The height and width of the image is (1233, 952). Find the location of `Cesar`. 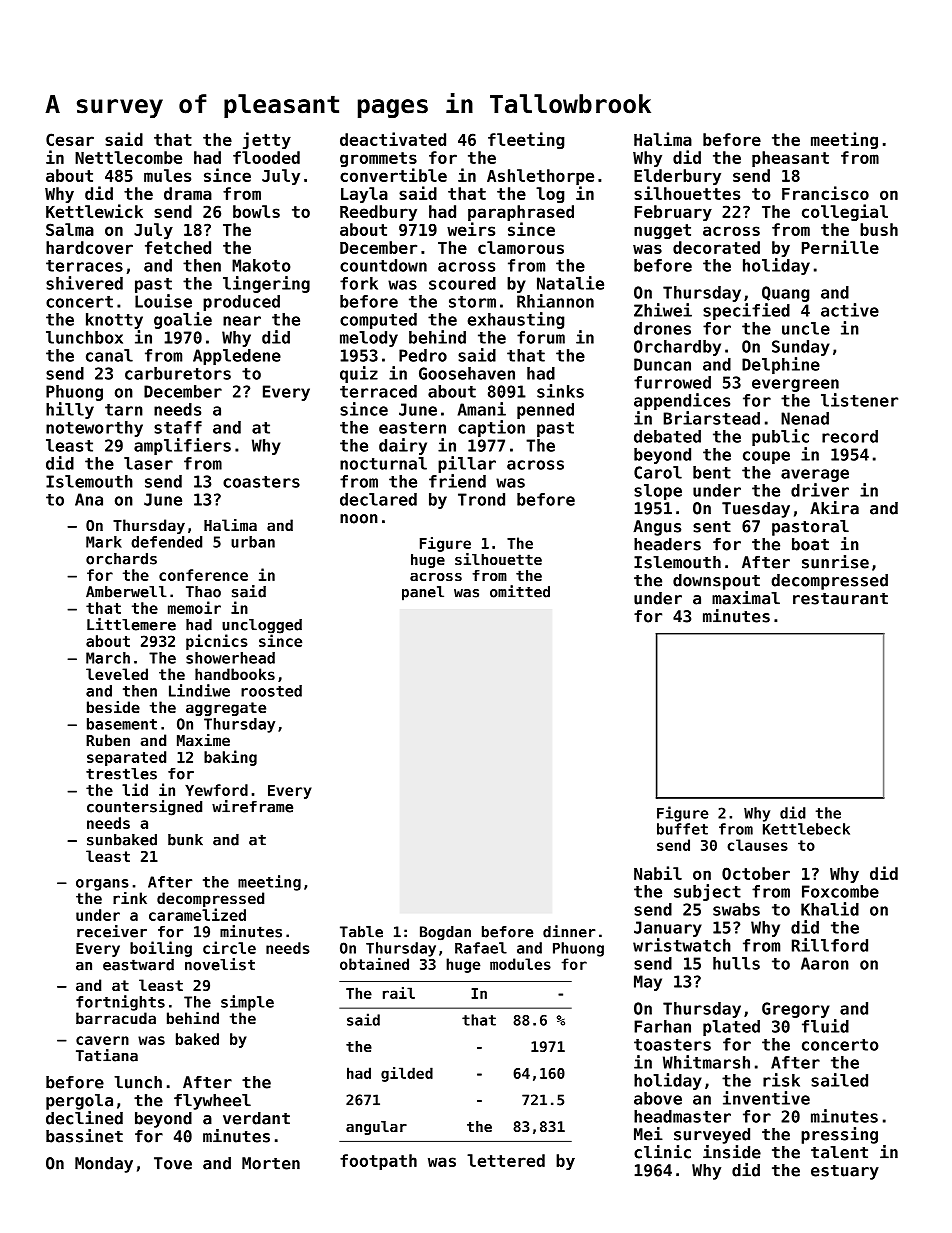

Cesar is located at coordinates (70, 139).
